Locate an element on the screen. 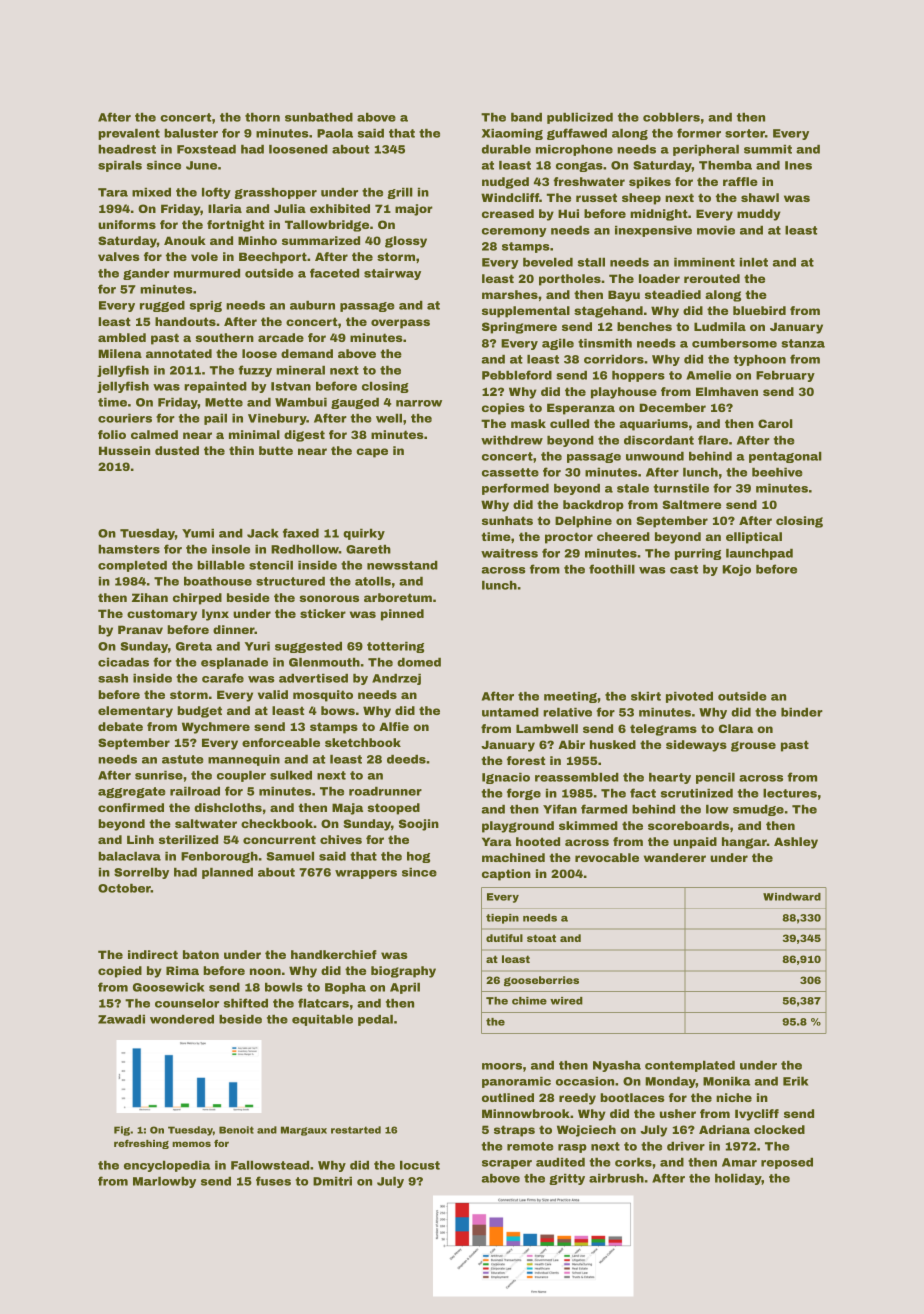 This screenshot has width=924, height=1314. sorter is located at coordinates (745, 133).
